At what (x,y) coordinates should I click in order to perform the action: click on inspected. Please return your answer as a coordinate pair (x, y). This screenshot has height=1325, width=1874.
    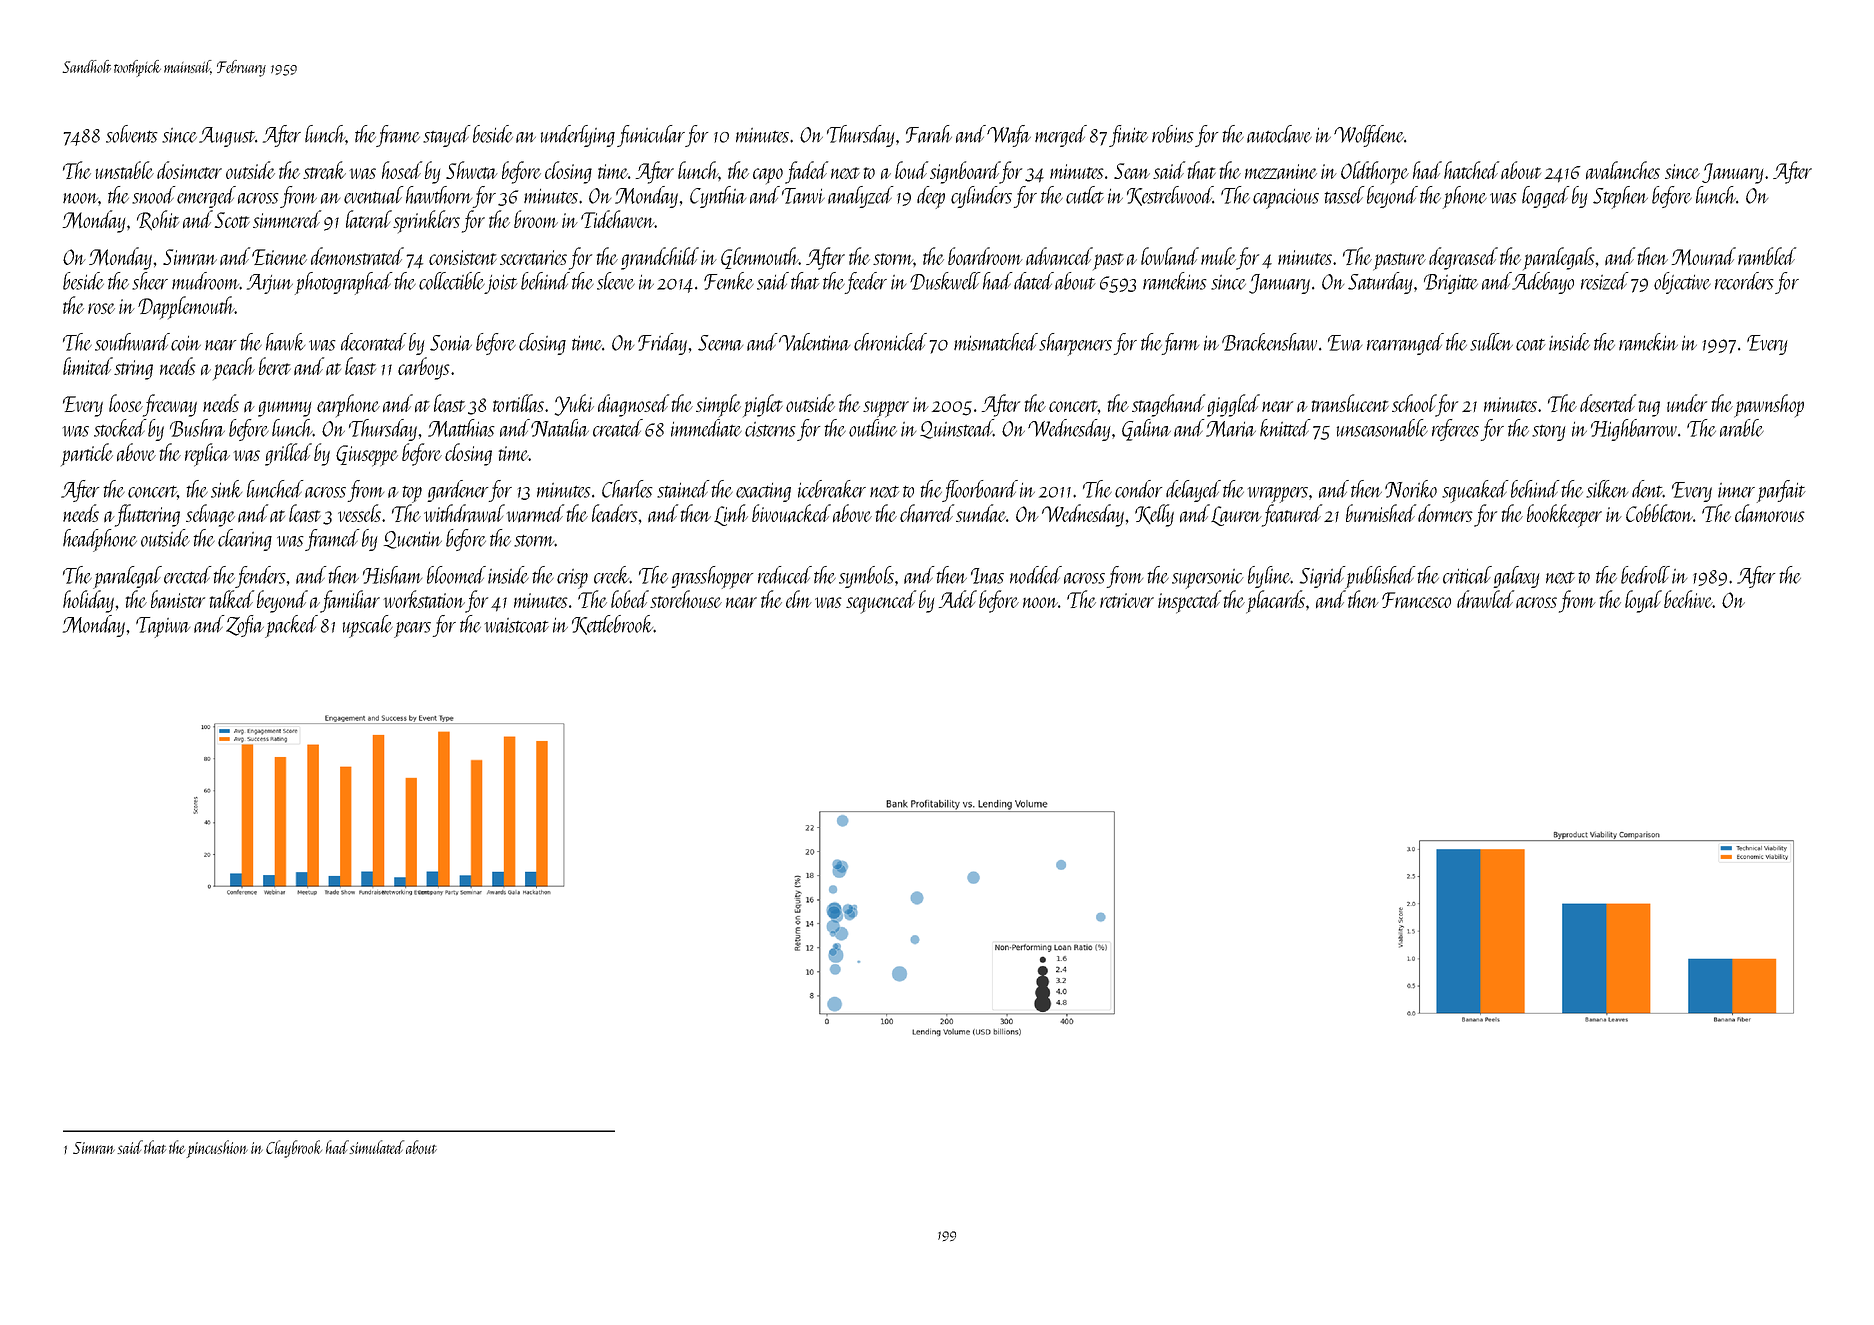
    Looking at the image, I should click on (1189, 602).
